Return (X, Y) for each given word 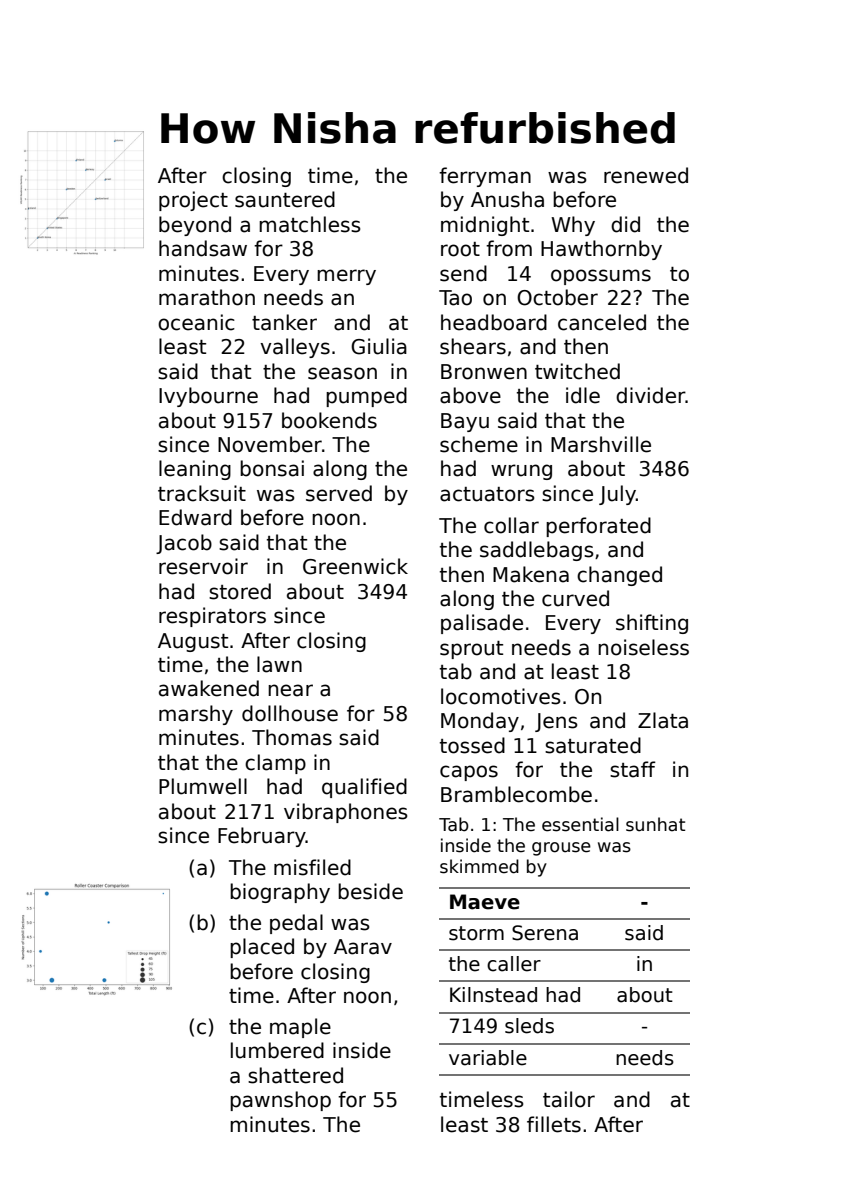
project (193, 201)
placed (262, 948)
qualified (364, 788)
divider (651, 395)
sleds (529, 1026)
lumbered (277, 1050)
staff (633, 769)
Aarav (363, 947)
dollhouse (290, 713)
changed (619, 576)
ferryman (485, 177)
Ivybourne (208, 397)
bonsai (272, 468)
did (625, 224)
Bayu (465, 422)
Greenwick (355, 566)
